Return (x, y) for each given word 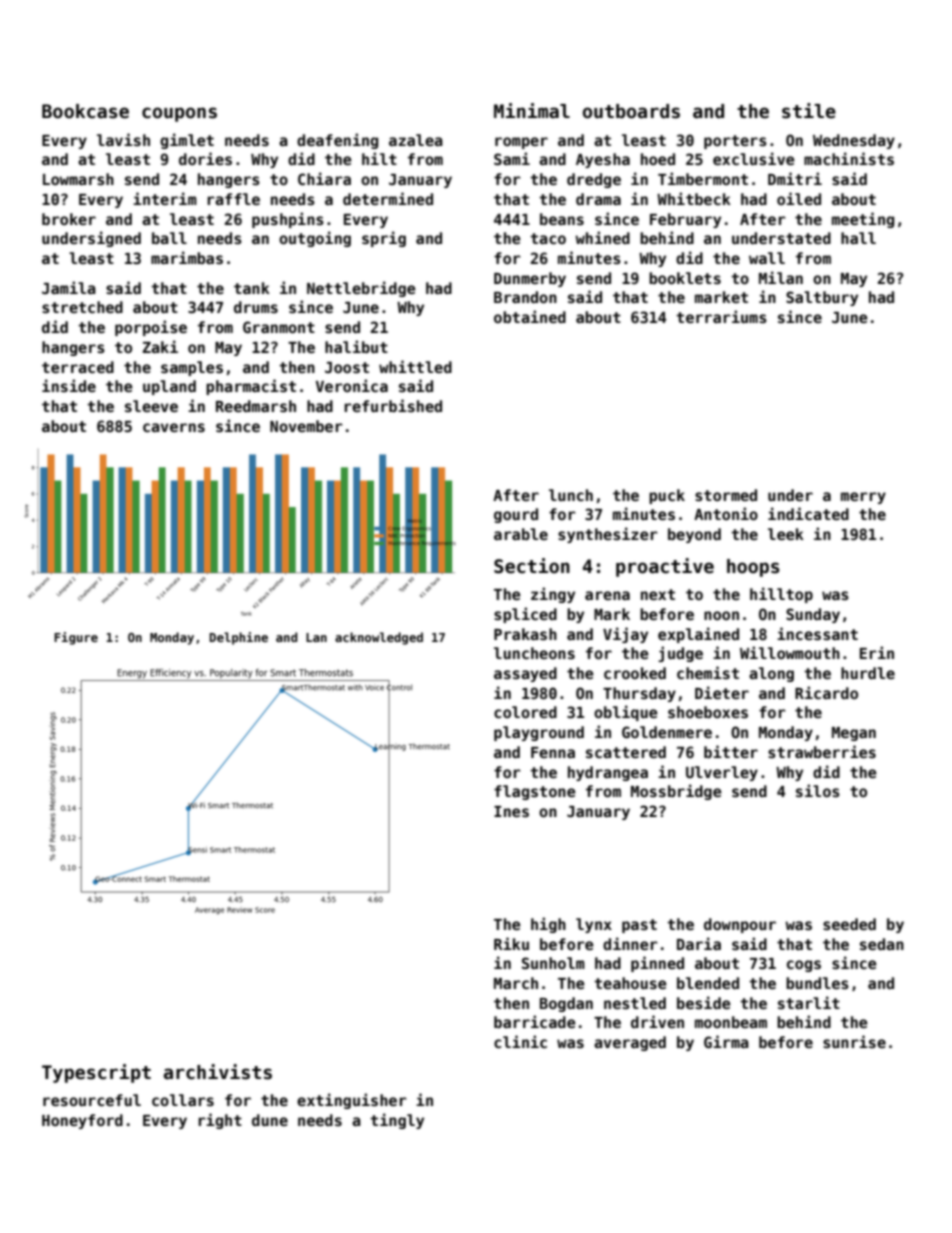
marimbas (187, 257)
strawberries (822, 751)
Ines (511, 811)
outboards (631, 111)
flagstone (535, 792)
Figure (76, 638)
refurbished (393, 405)
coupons (179, 114)
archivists (218, 1072)
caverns (174, 427)
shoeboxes (708, 712)
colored (525, 712)
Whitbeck (694, 198)
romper (521, 143)
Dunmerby (530, 279)
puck (667, 496)
